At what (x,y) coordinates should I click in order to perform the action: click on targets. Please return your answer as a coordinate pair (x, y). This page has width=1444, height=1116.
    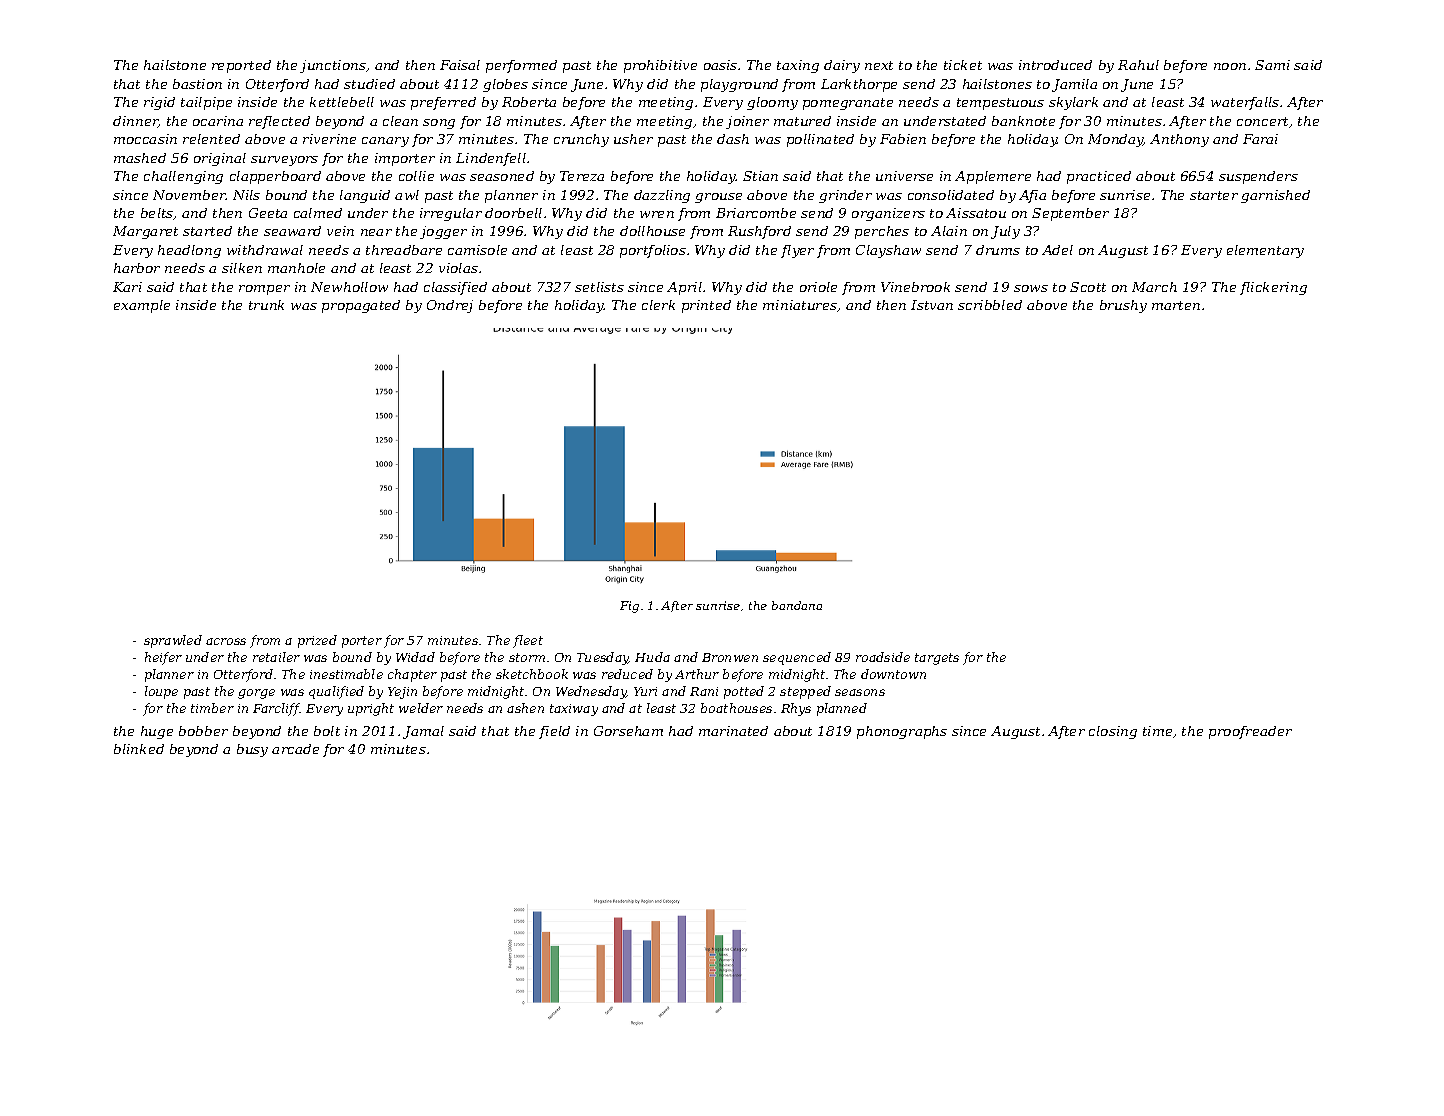
    Looking at the image, I should click on (937, 659).
